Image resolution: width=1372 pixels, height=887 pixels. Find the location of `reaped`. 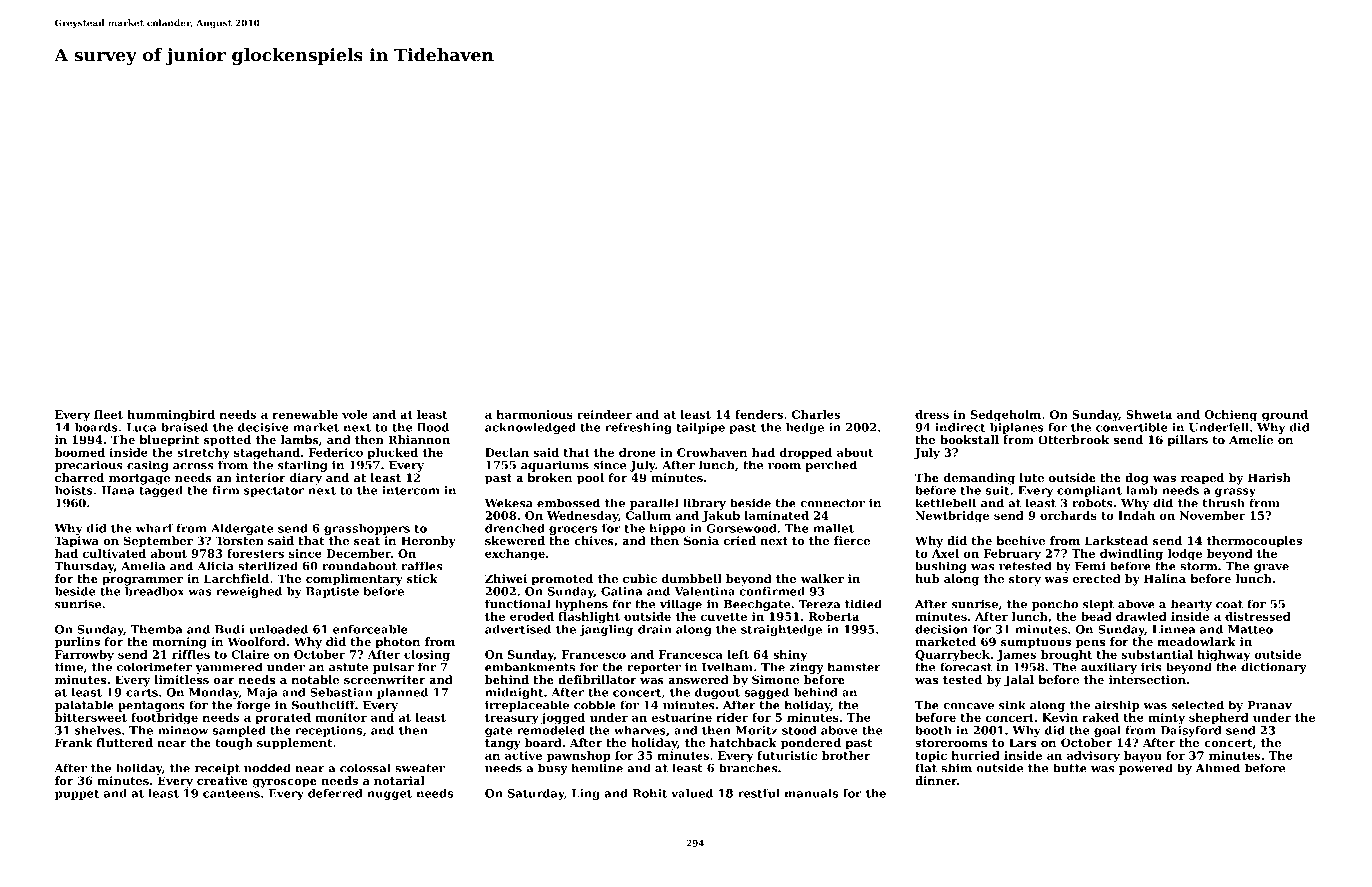

reaped is located at coordinates (1202, 479).
